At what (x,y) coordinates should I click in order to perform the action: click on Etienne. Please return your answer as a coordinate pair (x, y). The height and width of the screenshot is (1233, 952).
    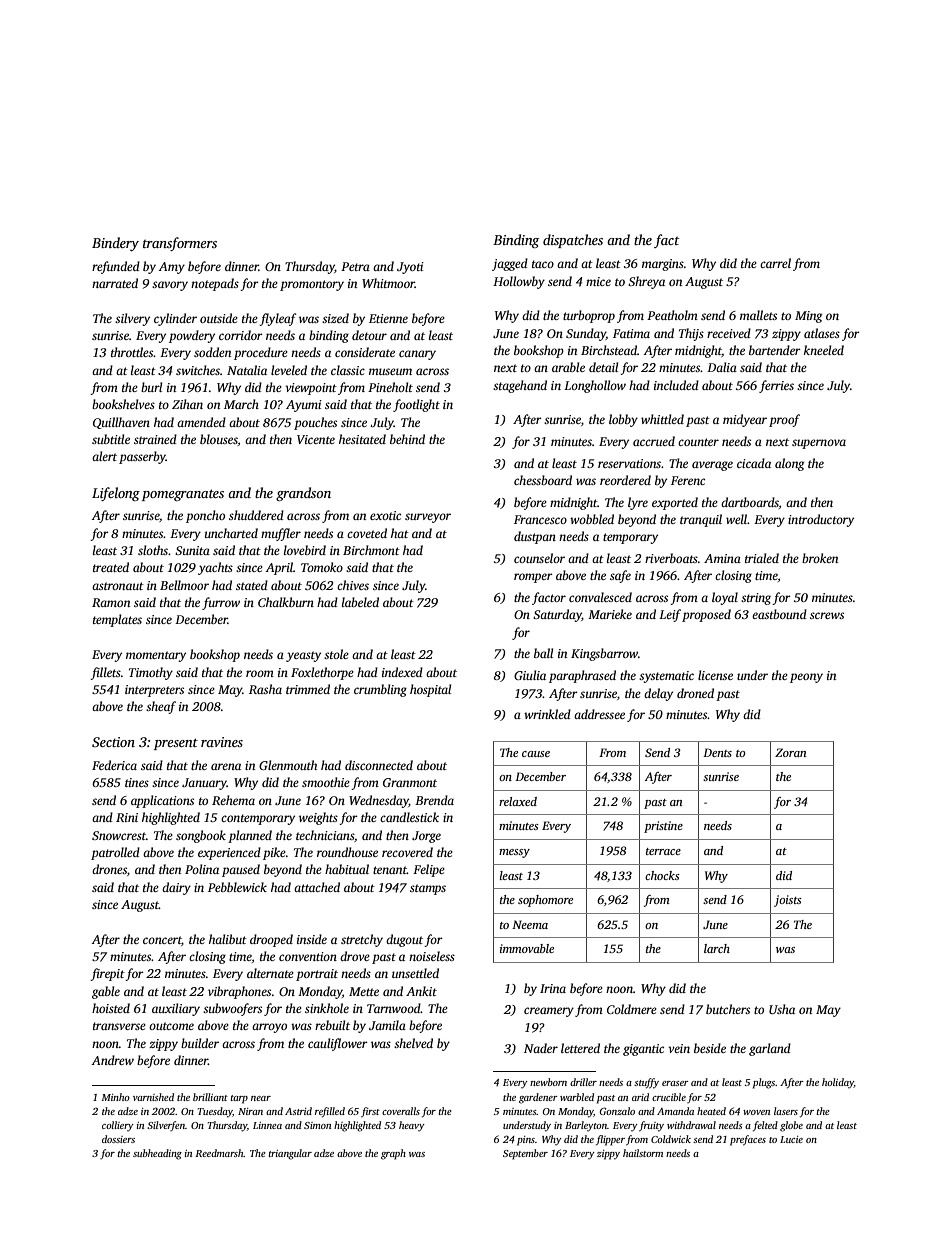
    Looking at the image, I should click on (388, 318).
